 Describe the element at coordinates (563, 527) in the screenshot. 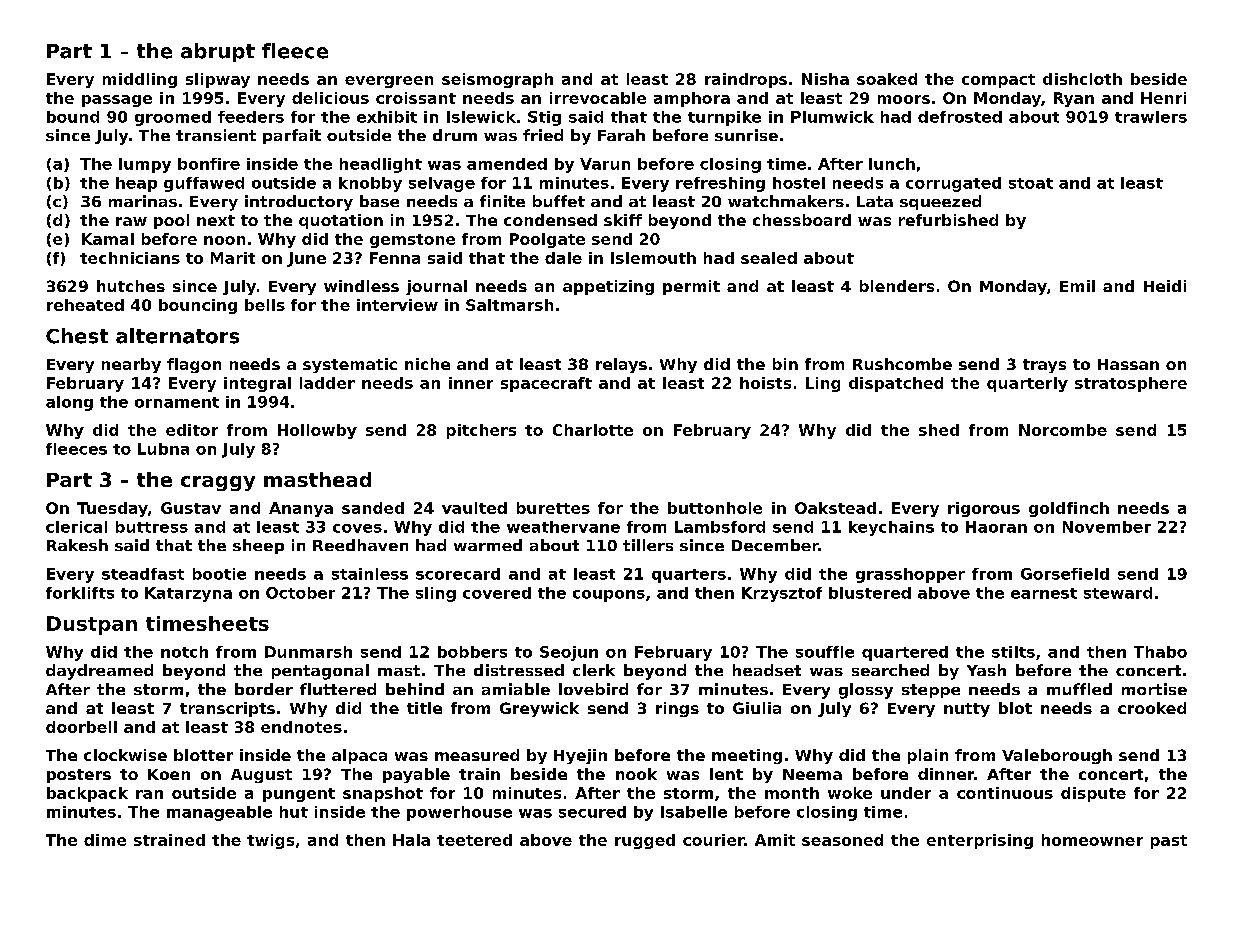

I see `weathervane` at that location.
